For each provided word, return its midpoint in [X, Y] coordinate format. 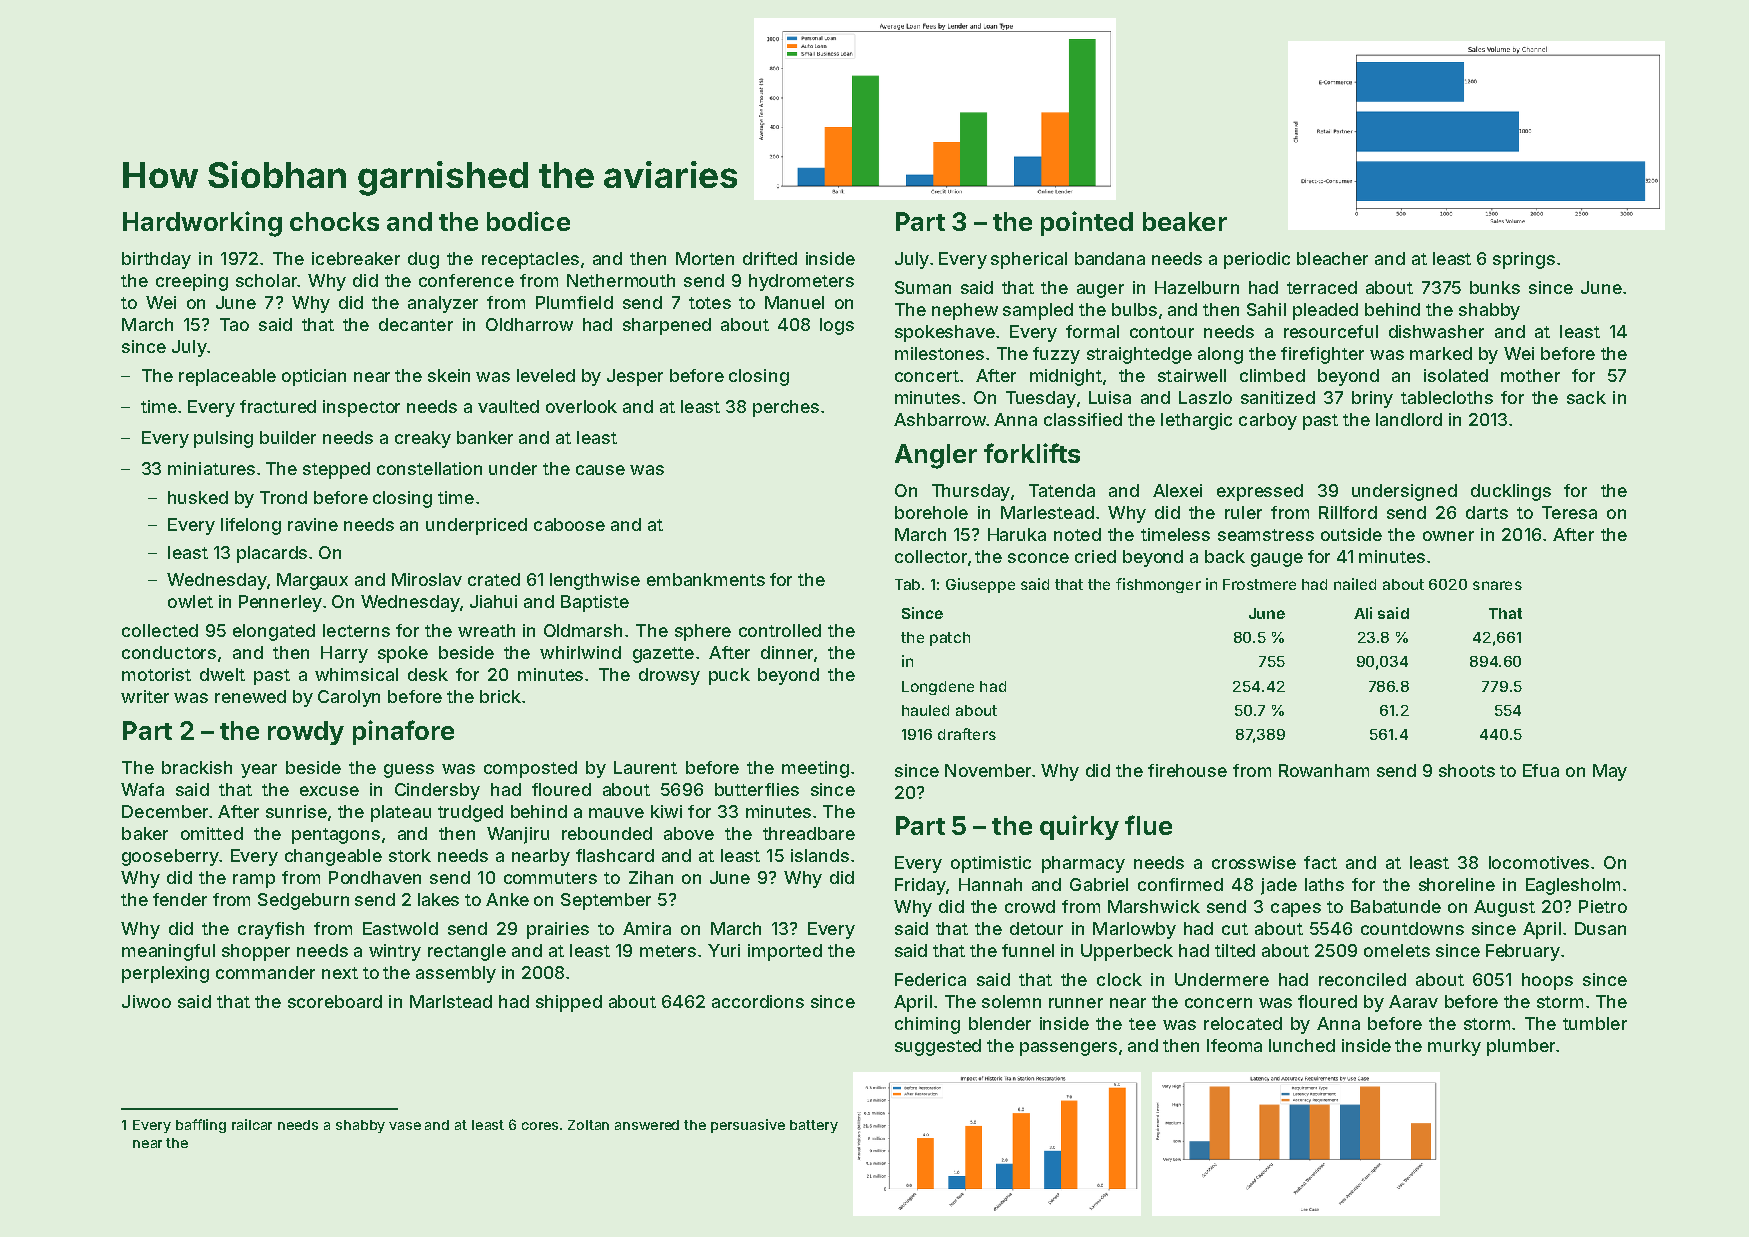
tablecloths [1447, 397]
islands [820, 855]
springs [1524, 260]
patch [950, 639]
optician [314, 377]
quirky [1079, 827]
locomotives [1539, 862]
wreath [486, 630]
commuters [550, 878]
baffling [201, 1126]
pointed [1087, 223]
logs [837, 326]
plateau [401, 813]
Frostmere [1259, 584]
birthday [156, 260]
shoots [1467, 770]
